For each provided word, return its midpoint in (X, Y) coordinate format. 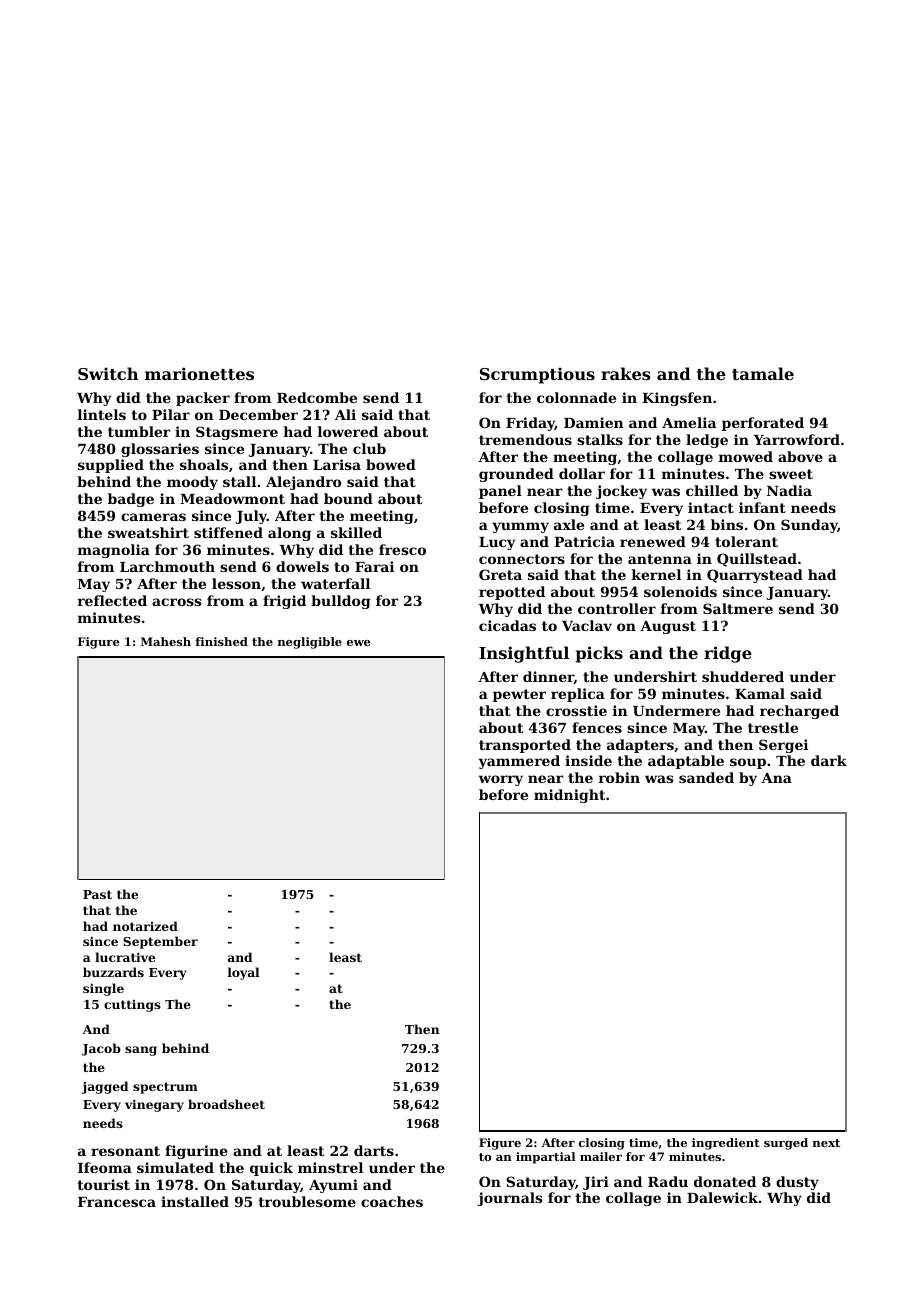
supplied (111, 466)
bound (348, 498)
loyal (244, 973)
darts (374, 1150)
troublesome (307, 1201)
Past (97, 894)
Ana (776, 778)
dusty (797, 1183)
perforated (763, 424)
